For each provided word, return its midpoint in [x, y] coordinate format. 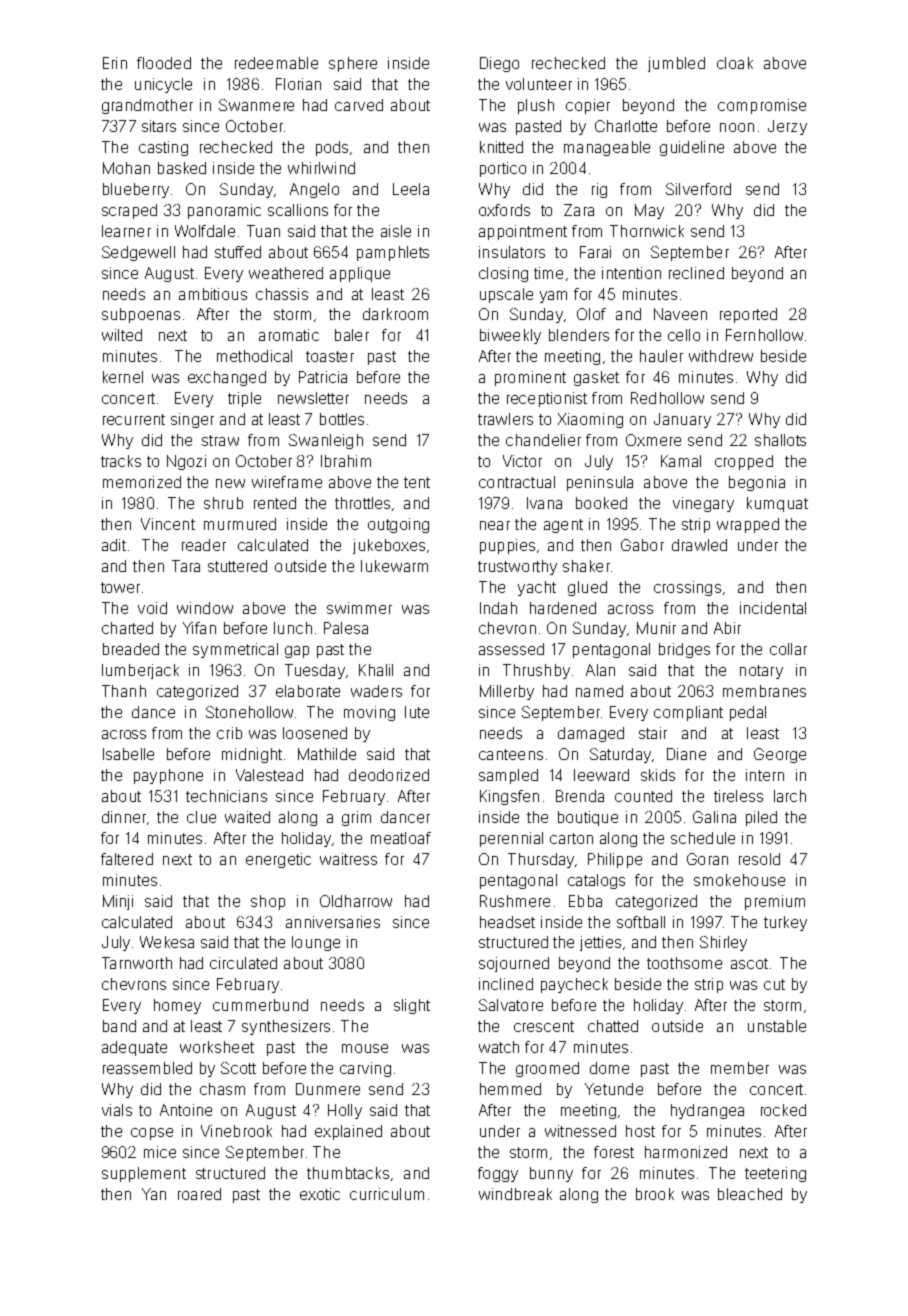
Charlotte [626, 126]
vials [117, 1110]
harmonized [686, 1152]
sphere [353, 64]
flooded [164, 63]
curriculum [387, 1194]
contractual [517, 482]
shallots [780, 440]
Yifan [199, 628]
